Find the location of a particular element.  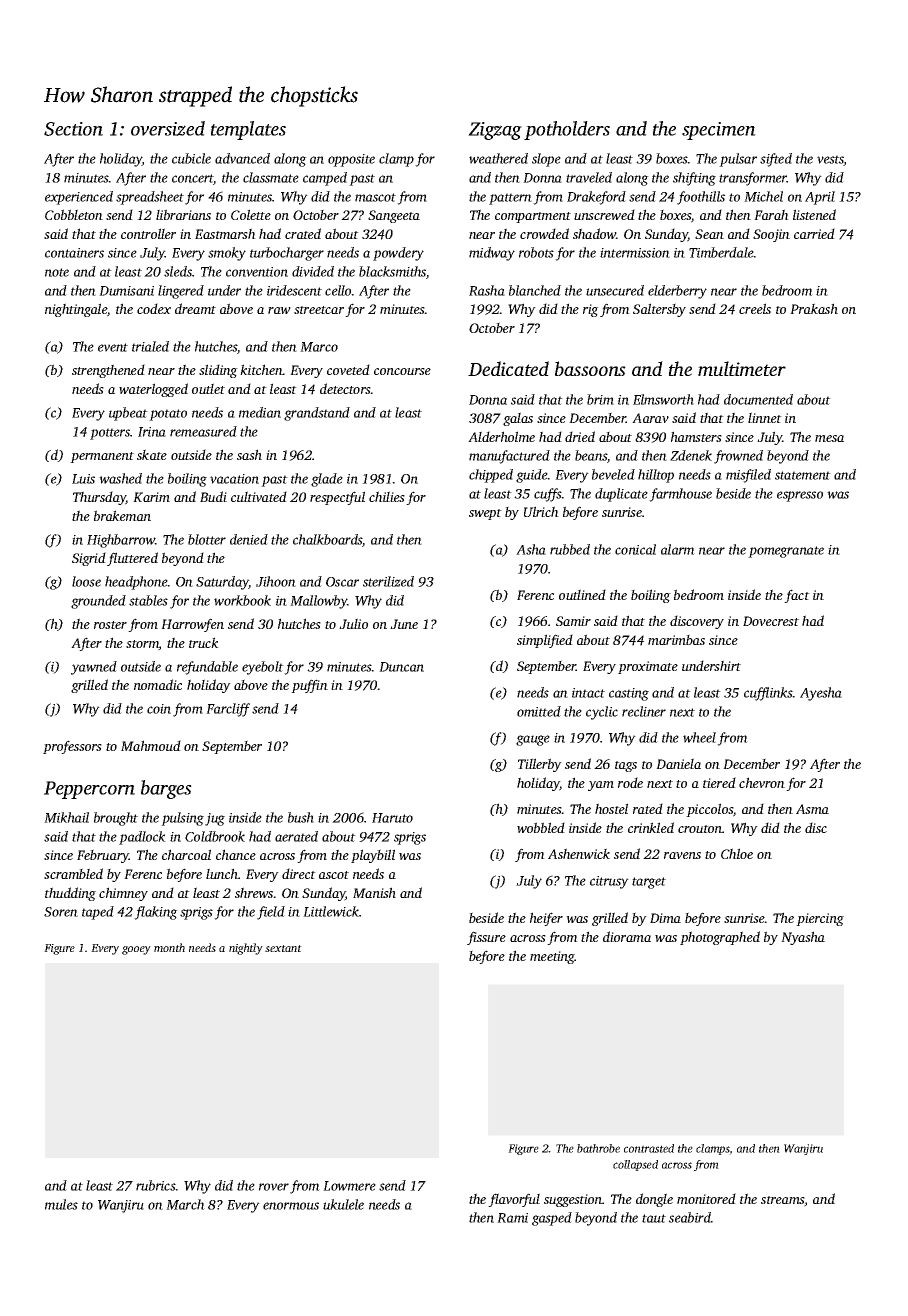

smoky is located at coordinates (227, 254).
